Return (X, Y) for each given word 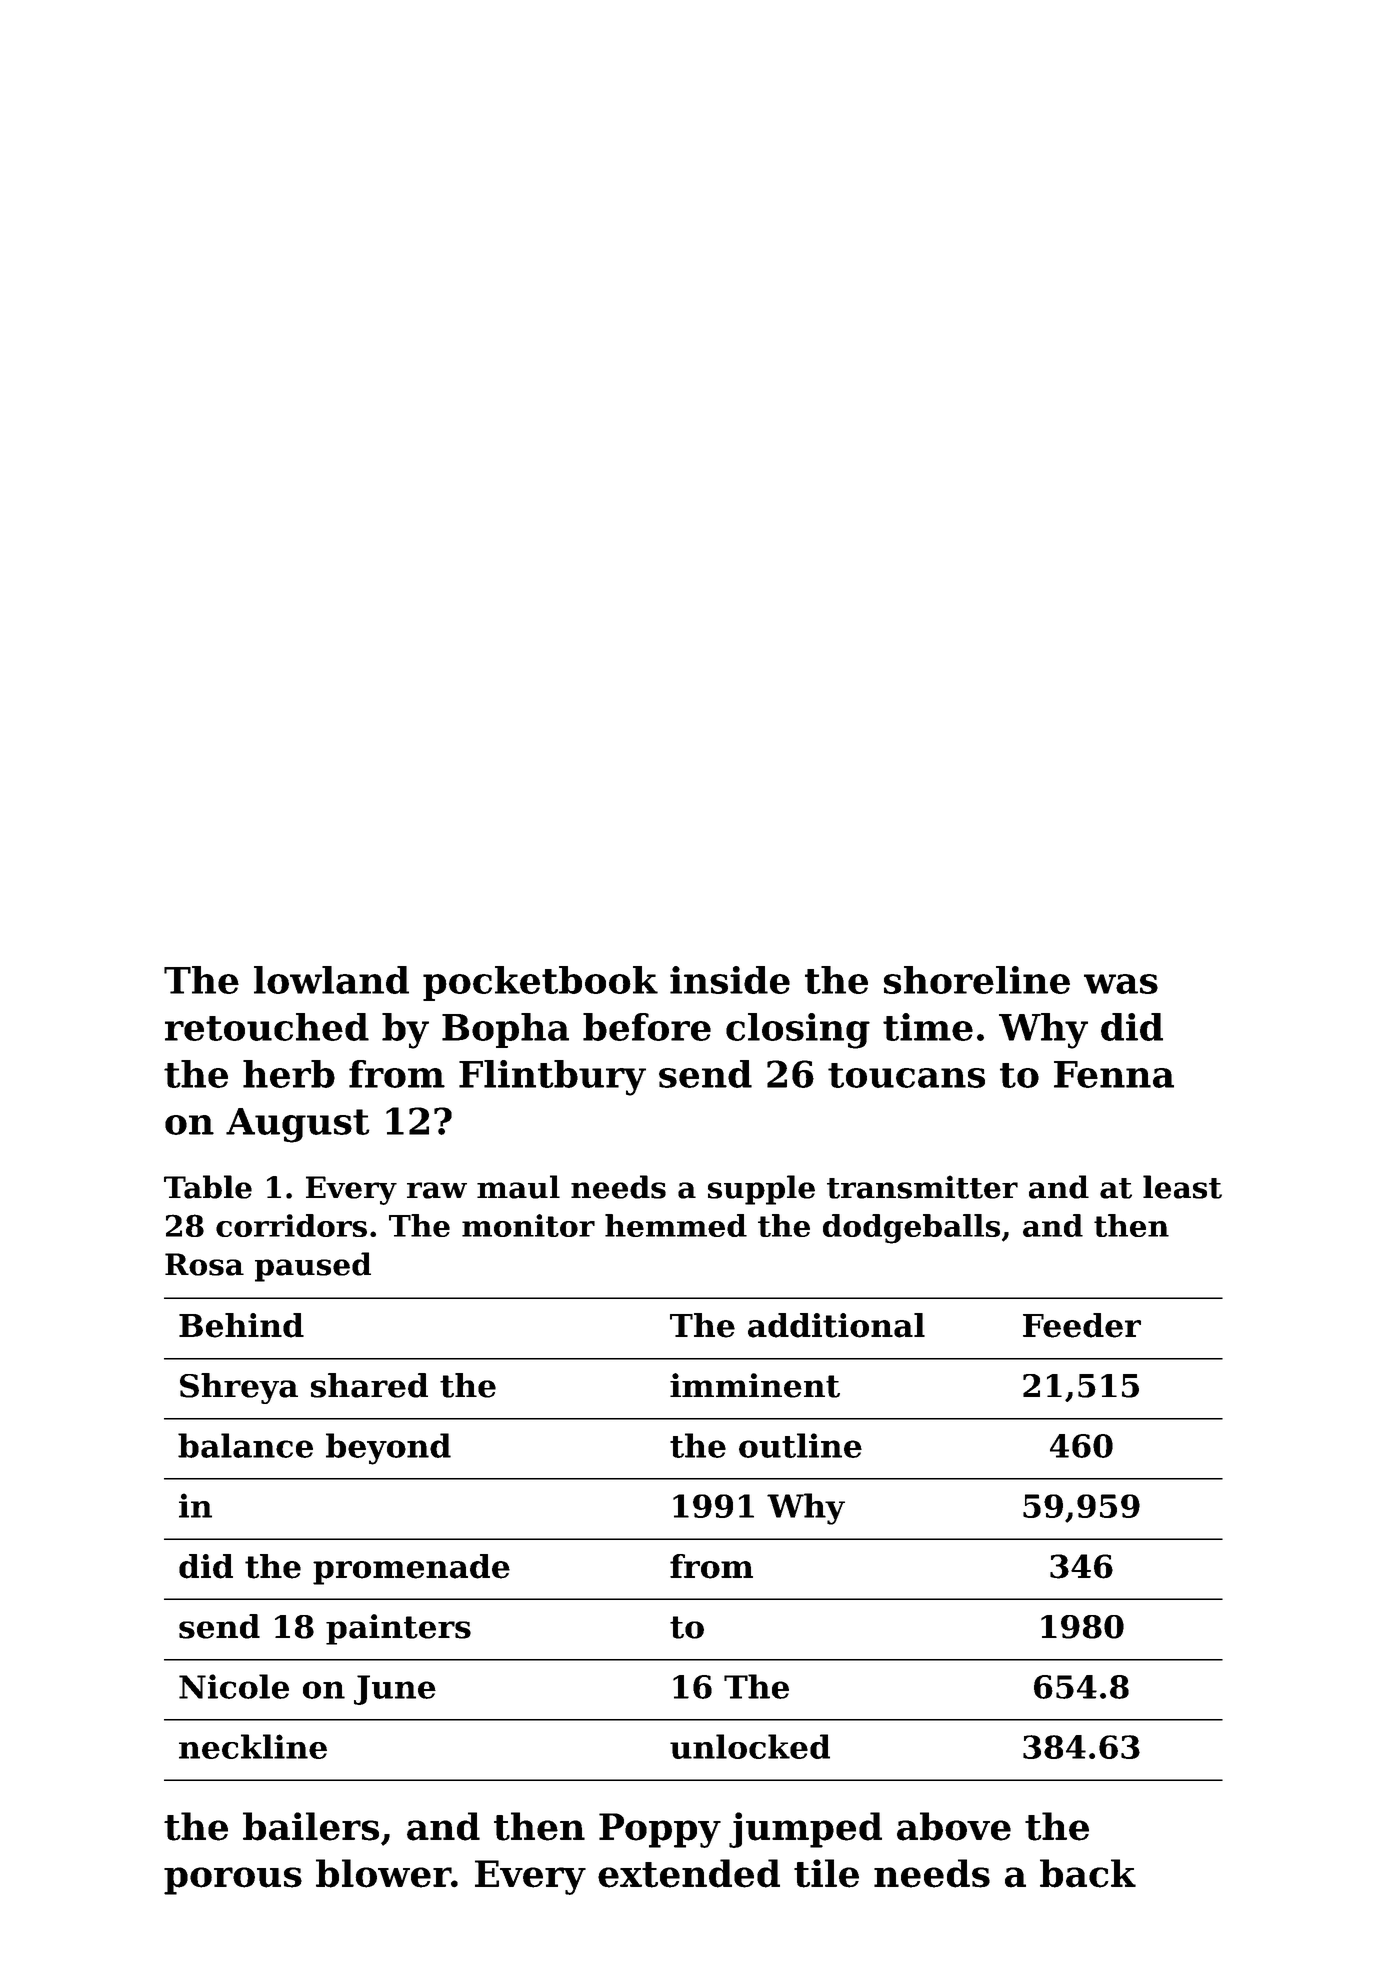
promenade (411, 1569)
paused (313, 1267)
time (928, 1027)
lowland (331, 980)
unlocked (750, 1746)
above (954, 1826)
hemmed (676, 1225)
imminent (755, 1385)
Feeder (1082, 1325)
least (1182, 1187)
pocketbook (540, 983)
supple (761, 1190)
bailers (311, 1826)
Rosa (204, 1264)
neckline (253, 1746)
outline (800, 1445)
